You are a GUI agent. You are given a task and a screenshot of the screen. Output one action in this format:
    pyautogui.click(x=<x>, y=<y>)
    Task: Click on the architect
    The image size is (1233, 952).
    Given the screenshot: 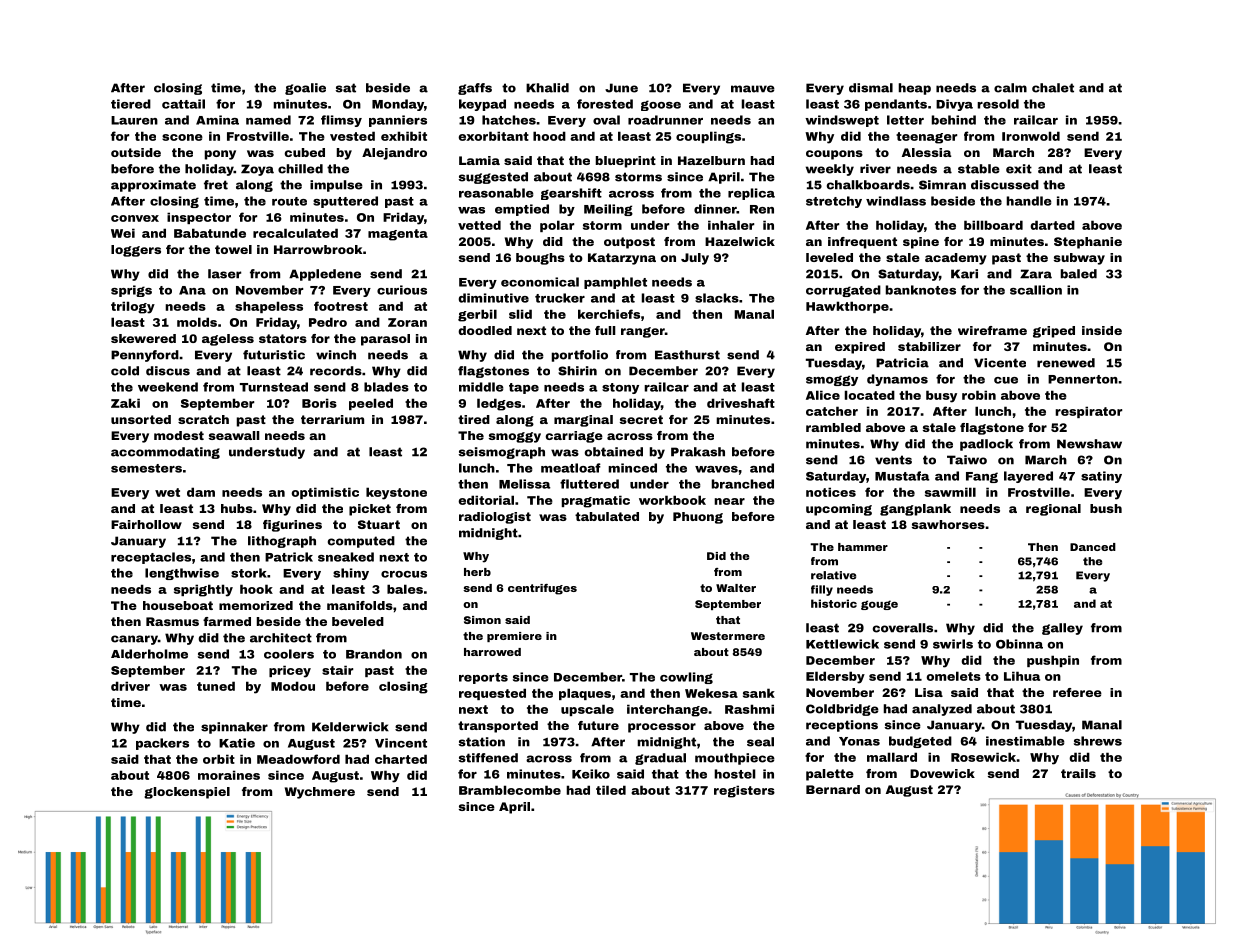 What is the action you would take?
    pyautogui.click(x=281, y=638)
